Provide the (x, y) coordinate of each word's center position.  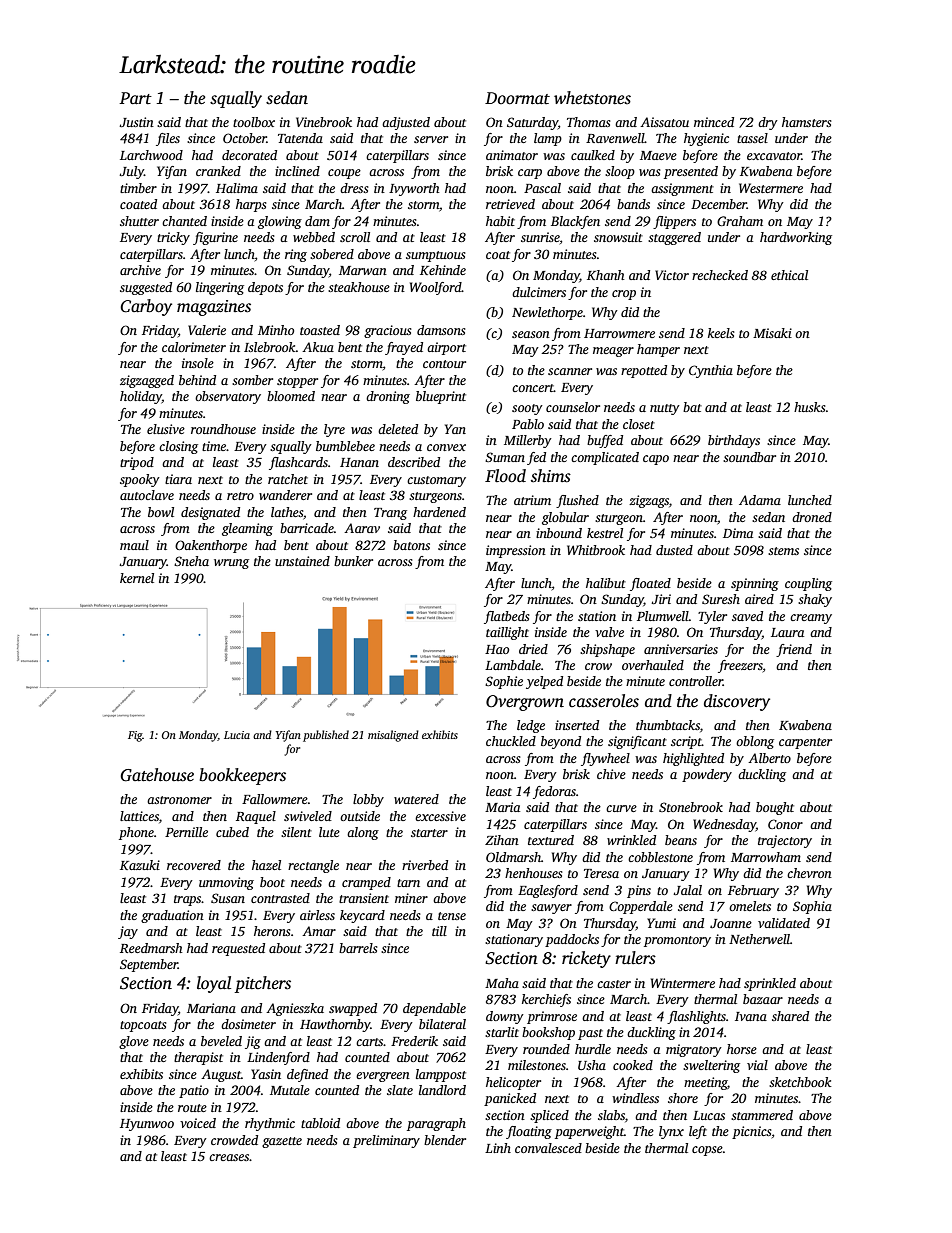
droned (812, 517)
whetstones (592, 98)
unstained (302, 561)
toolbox (254, 122)
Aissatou (664, 122)
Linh (498, 1148)
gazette (282, 1142)
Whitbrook (596, 550)
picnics (752, 1132)
